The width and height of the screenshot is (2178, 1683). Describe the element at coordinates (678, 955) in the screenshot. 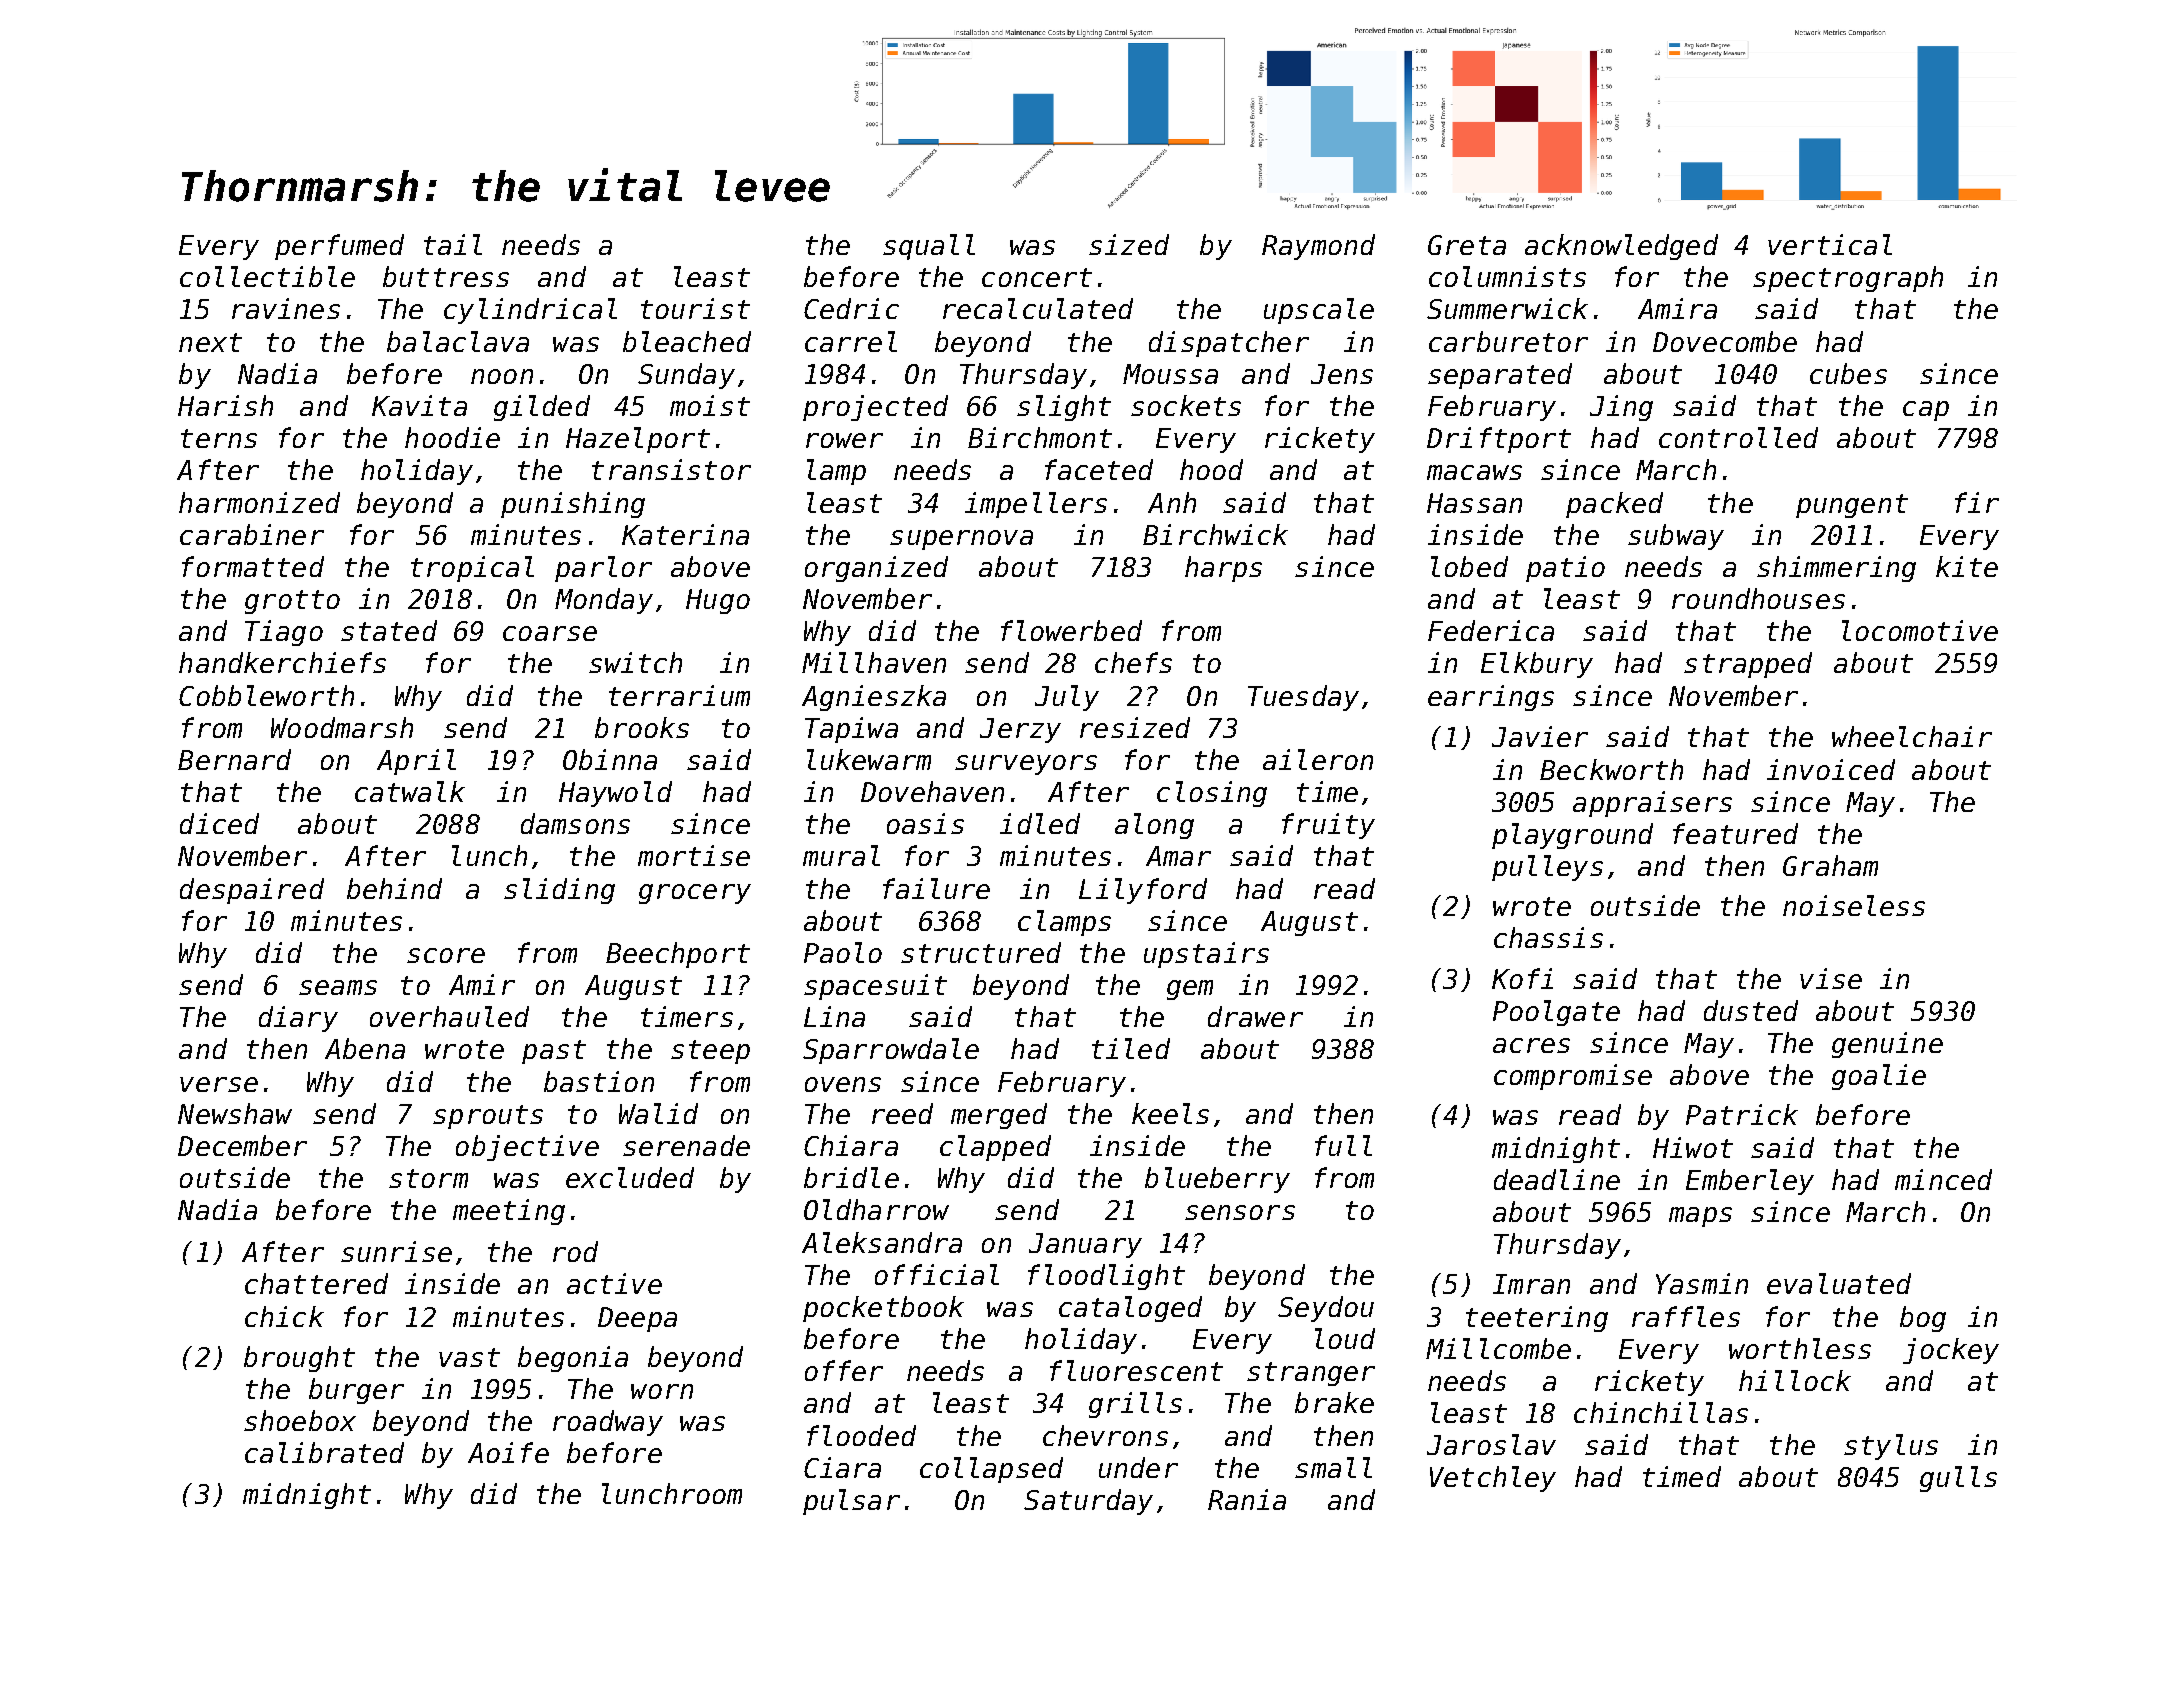

I see `Beechport` at that location.
